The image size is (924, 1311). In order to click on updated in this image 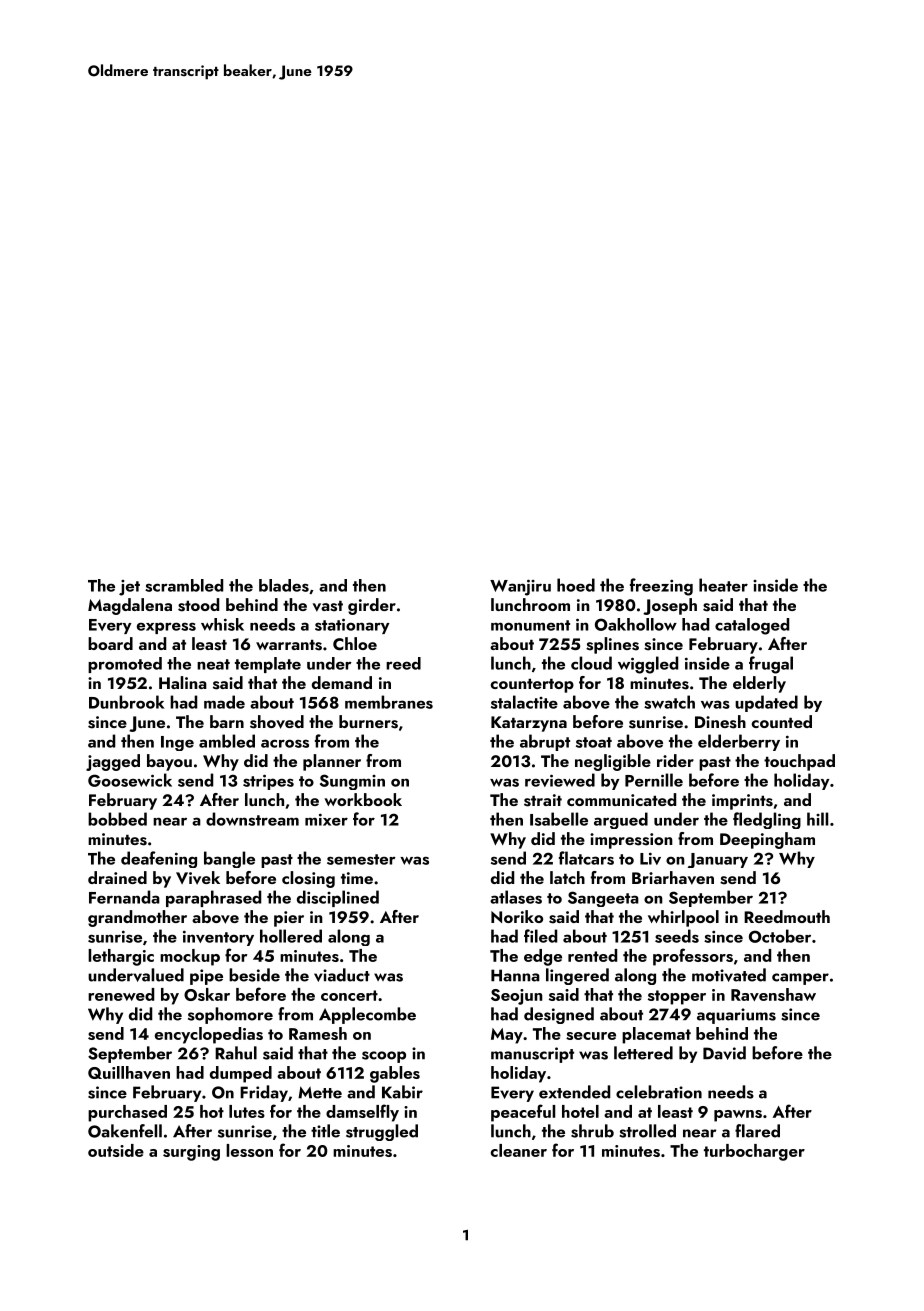, I will do `click(766, 703)`.
